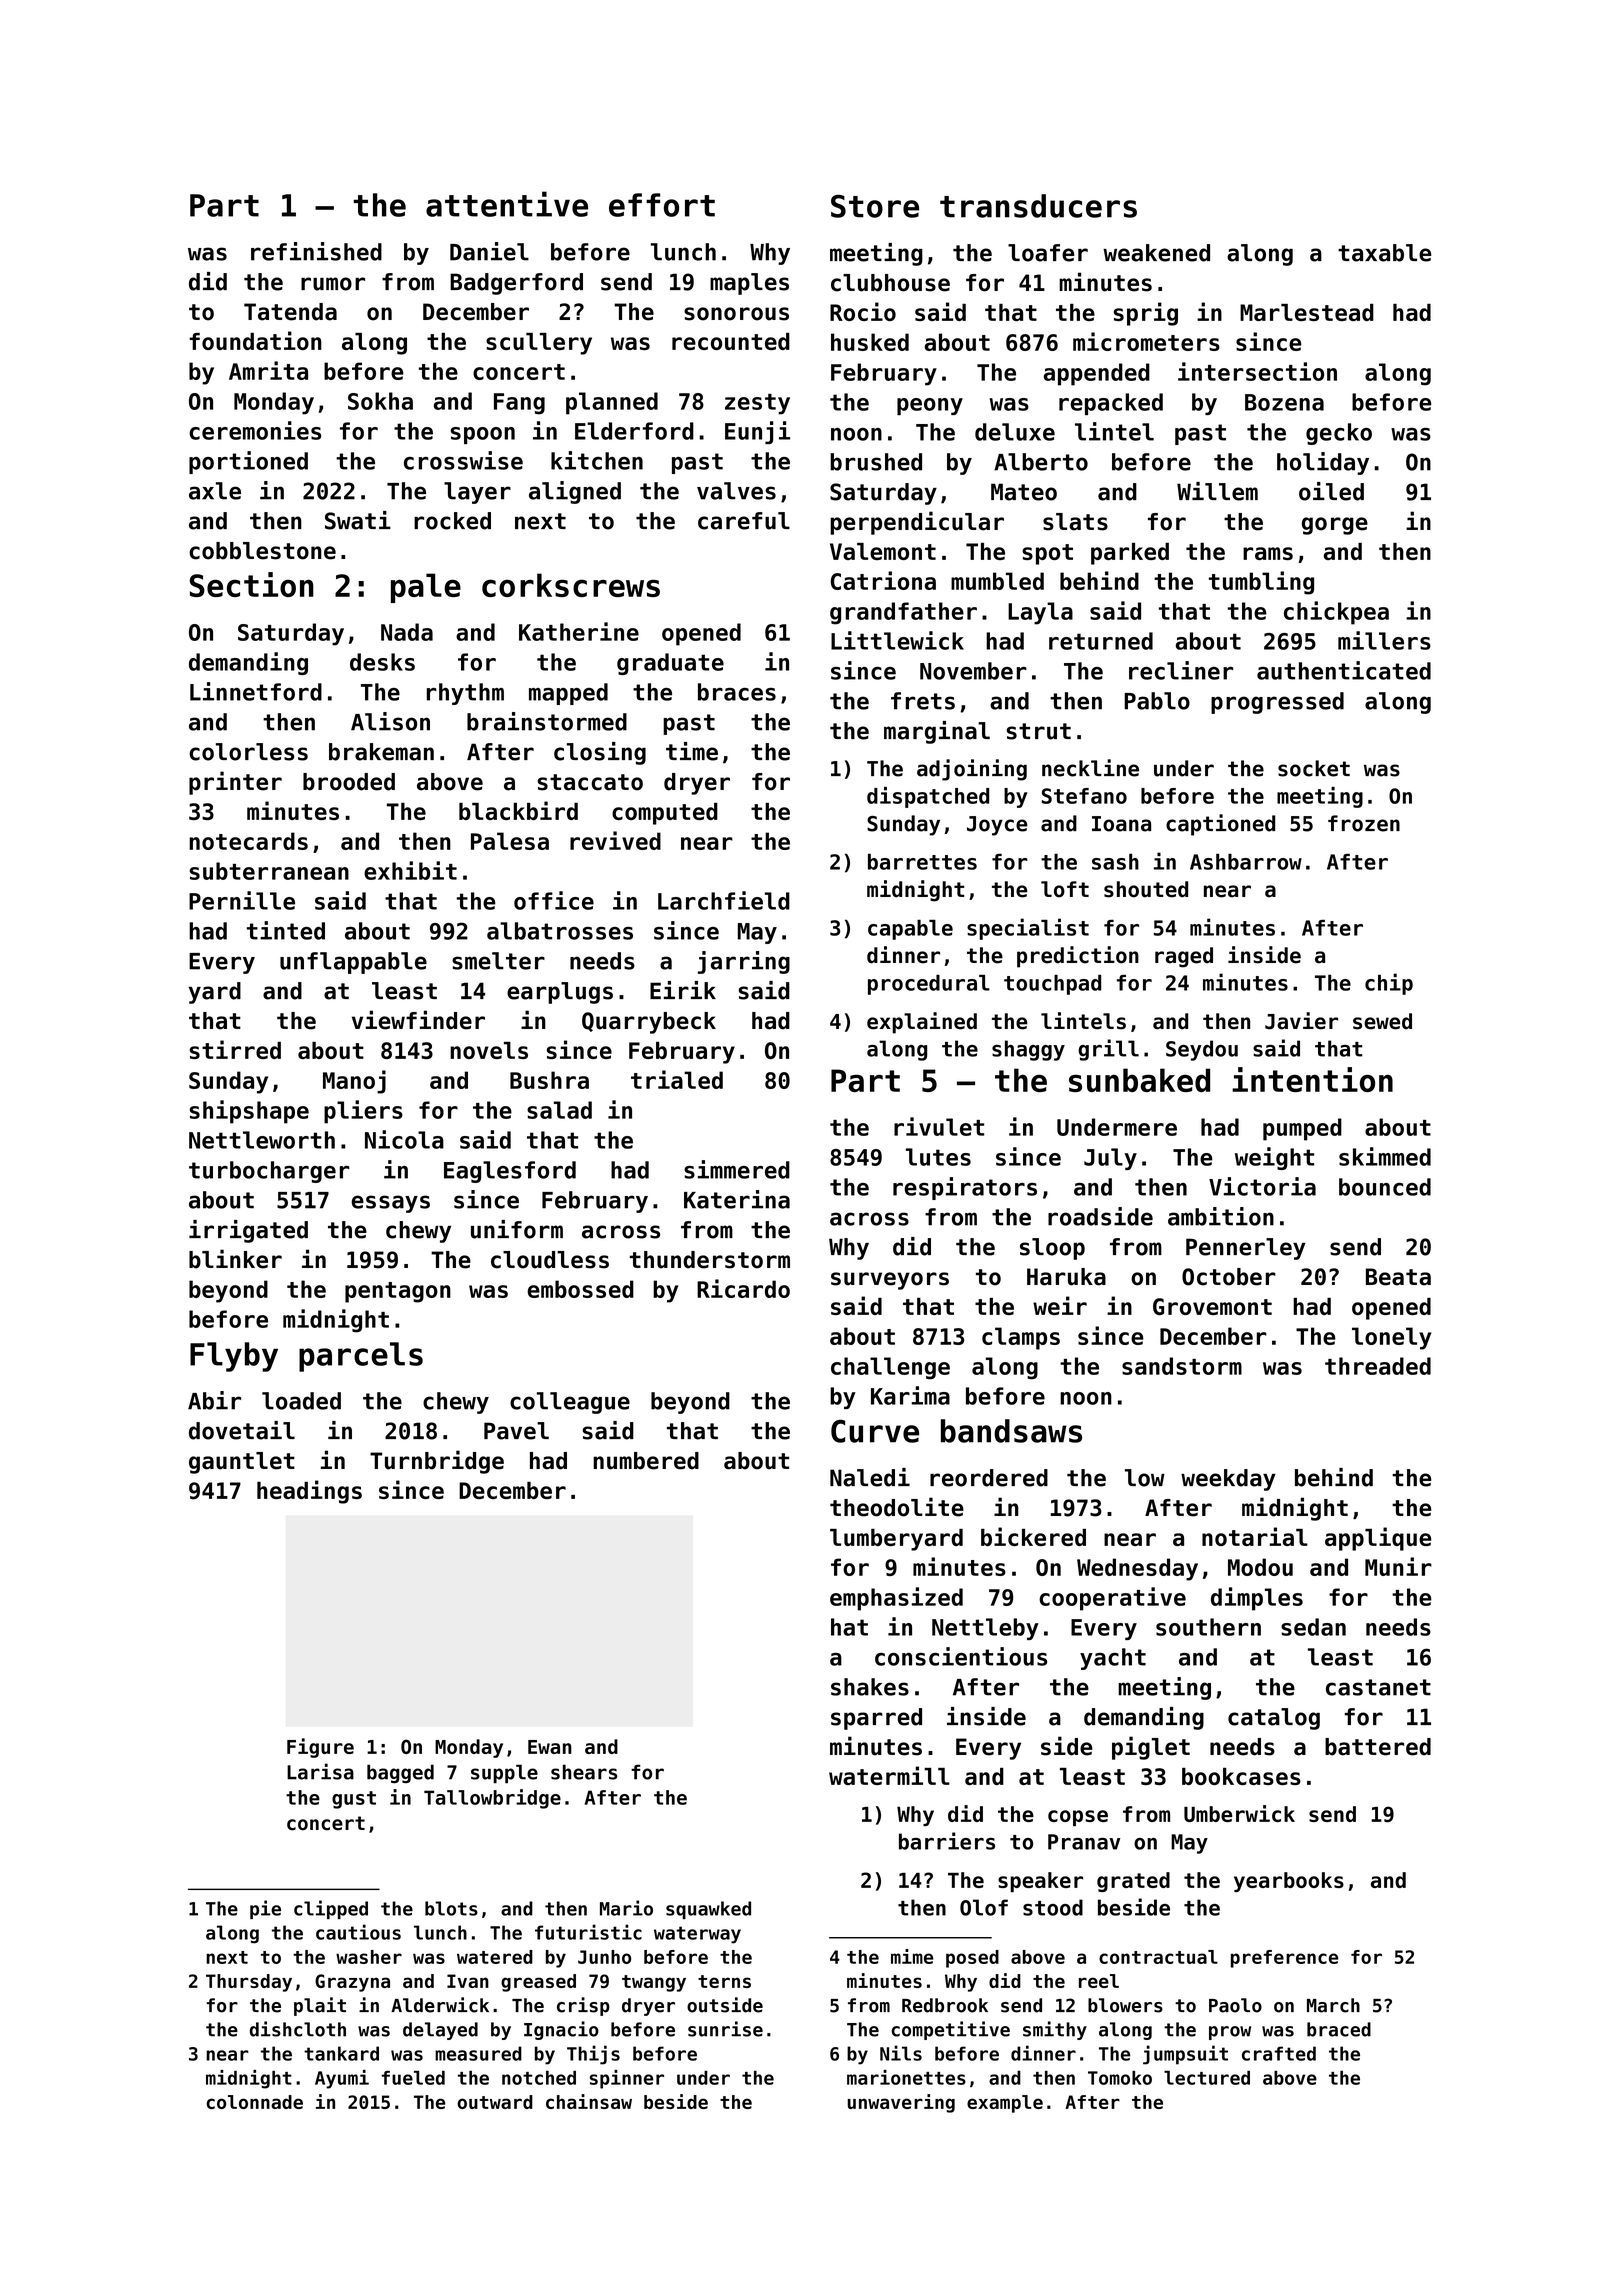 The width and height of the image is (1620, 2292). I want to click on Quarrybeck, so click(649, 1023).
